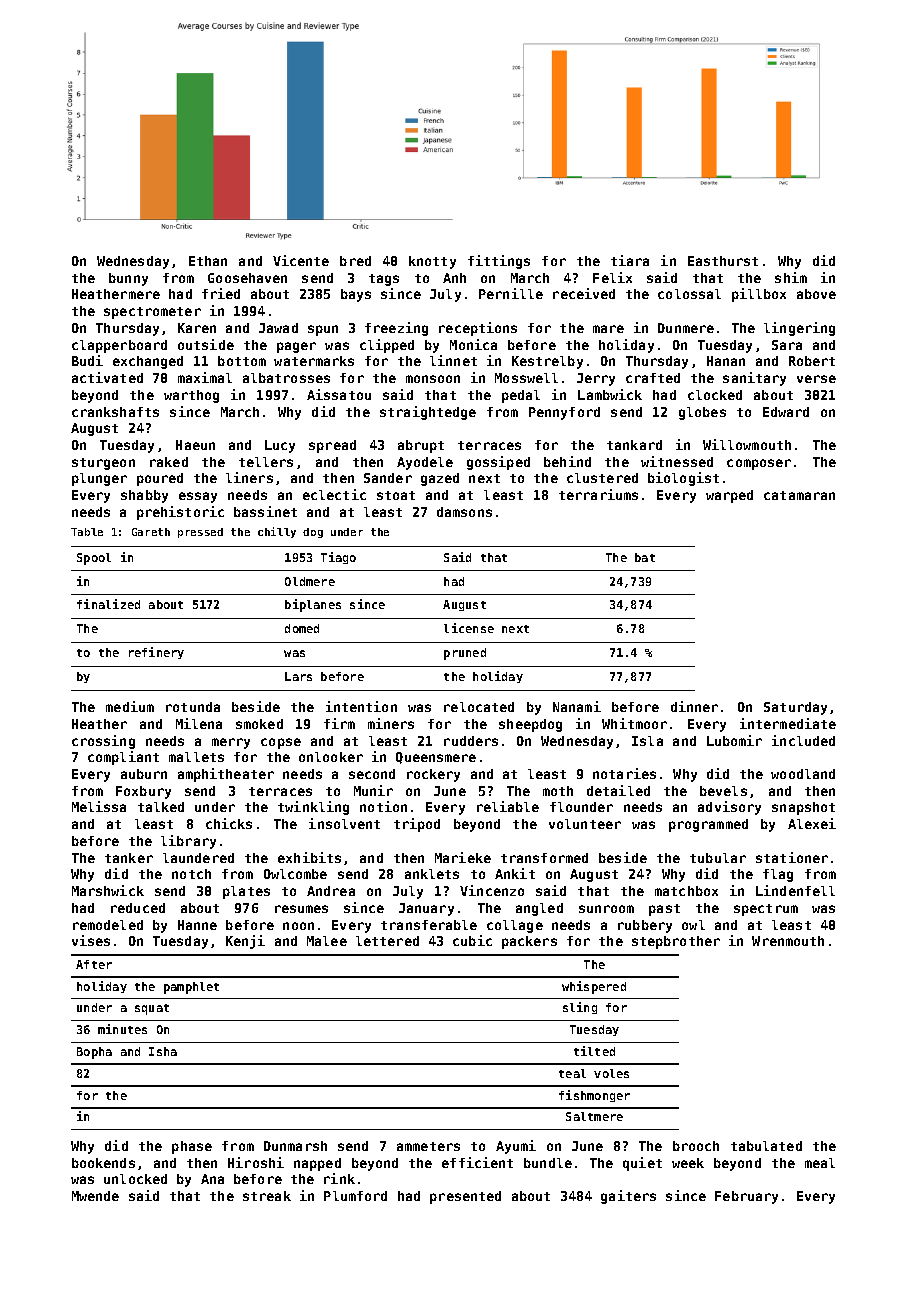 The width and height of the document is (908, 1316). What do you see at coordinates (515, 873) in the document?
I see `Ankit` at bounding box center [515, 873].
